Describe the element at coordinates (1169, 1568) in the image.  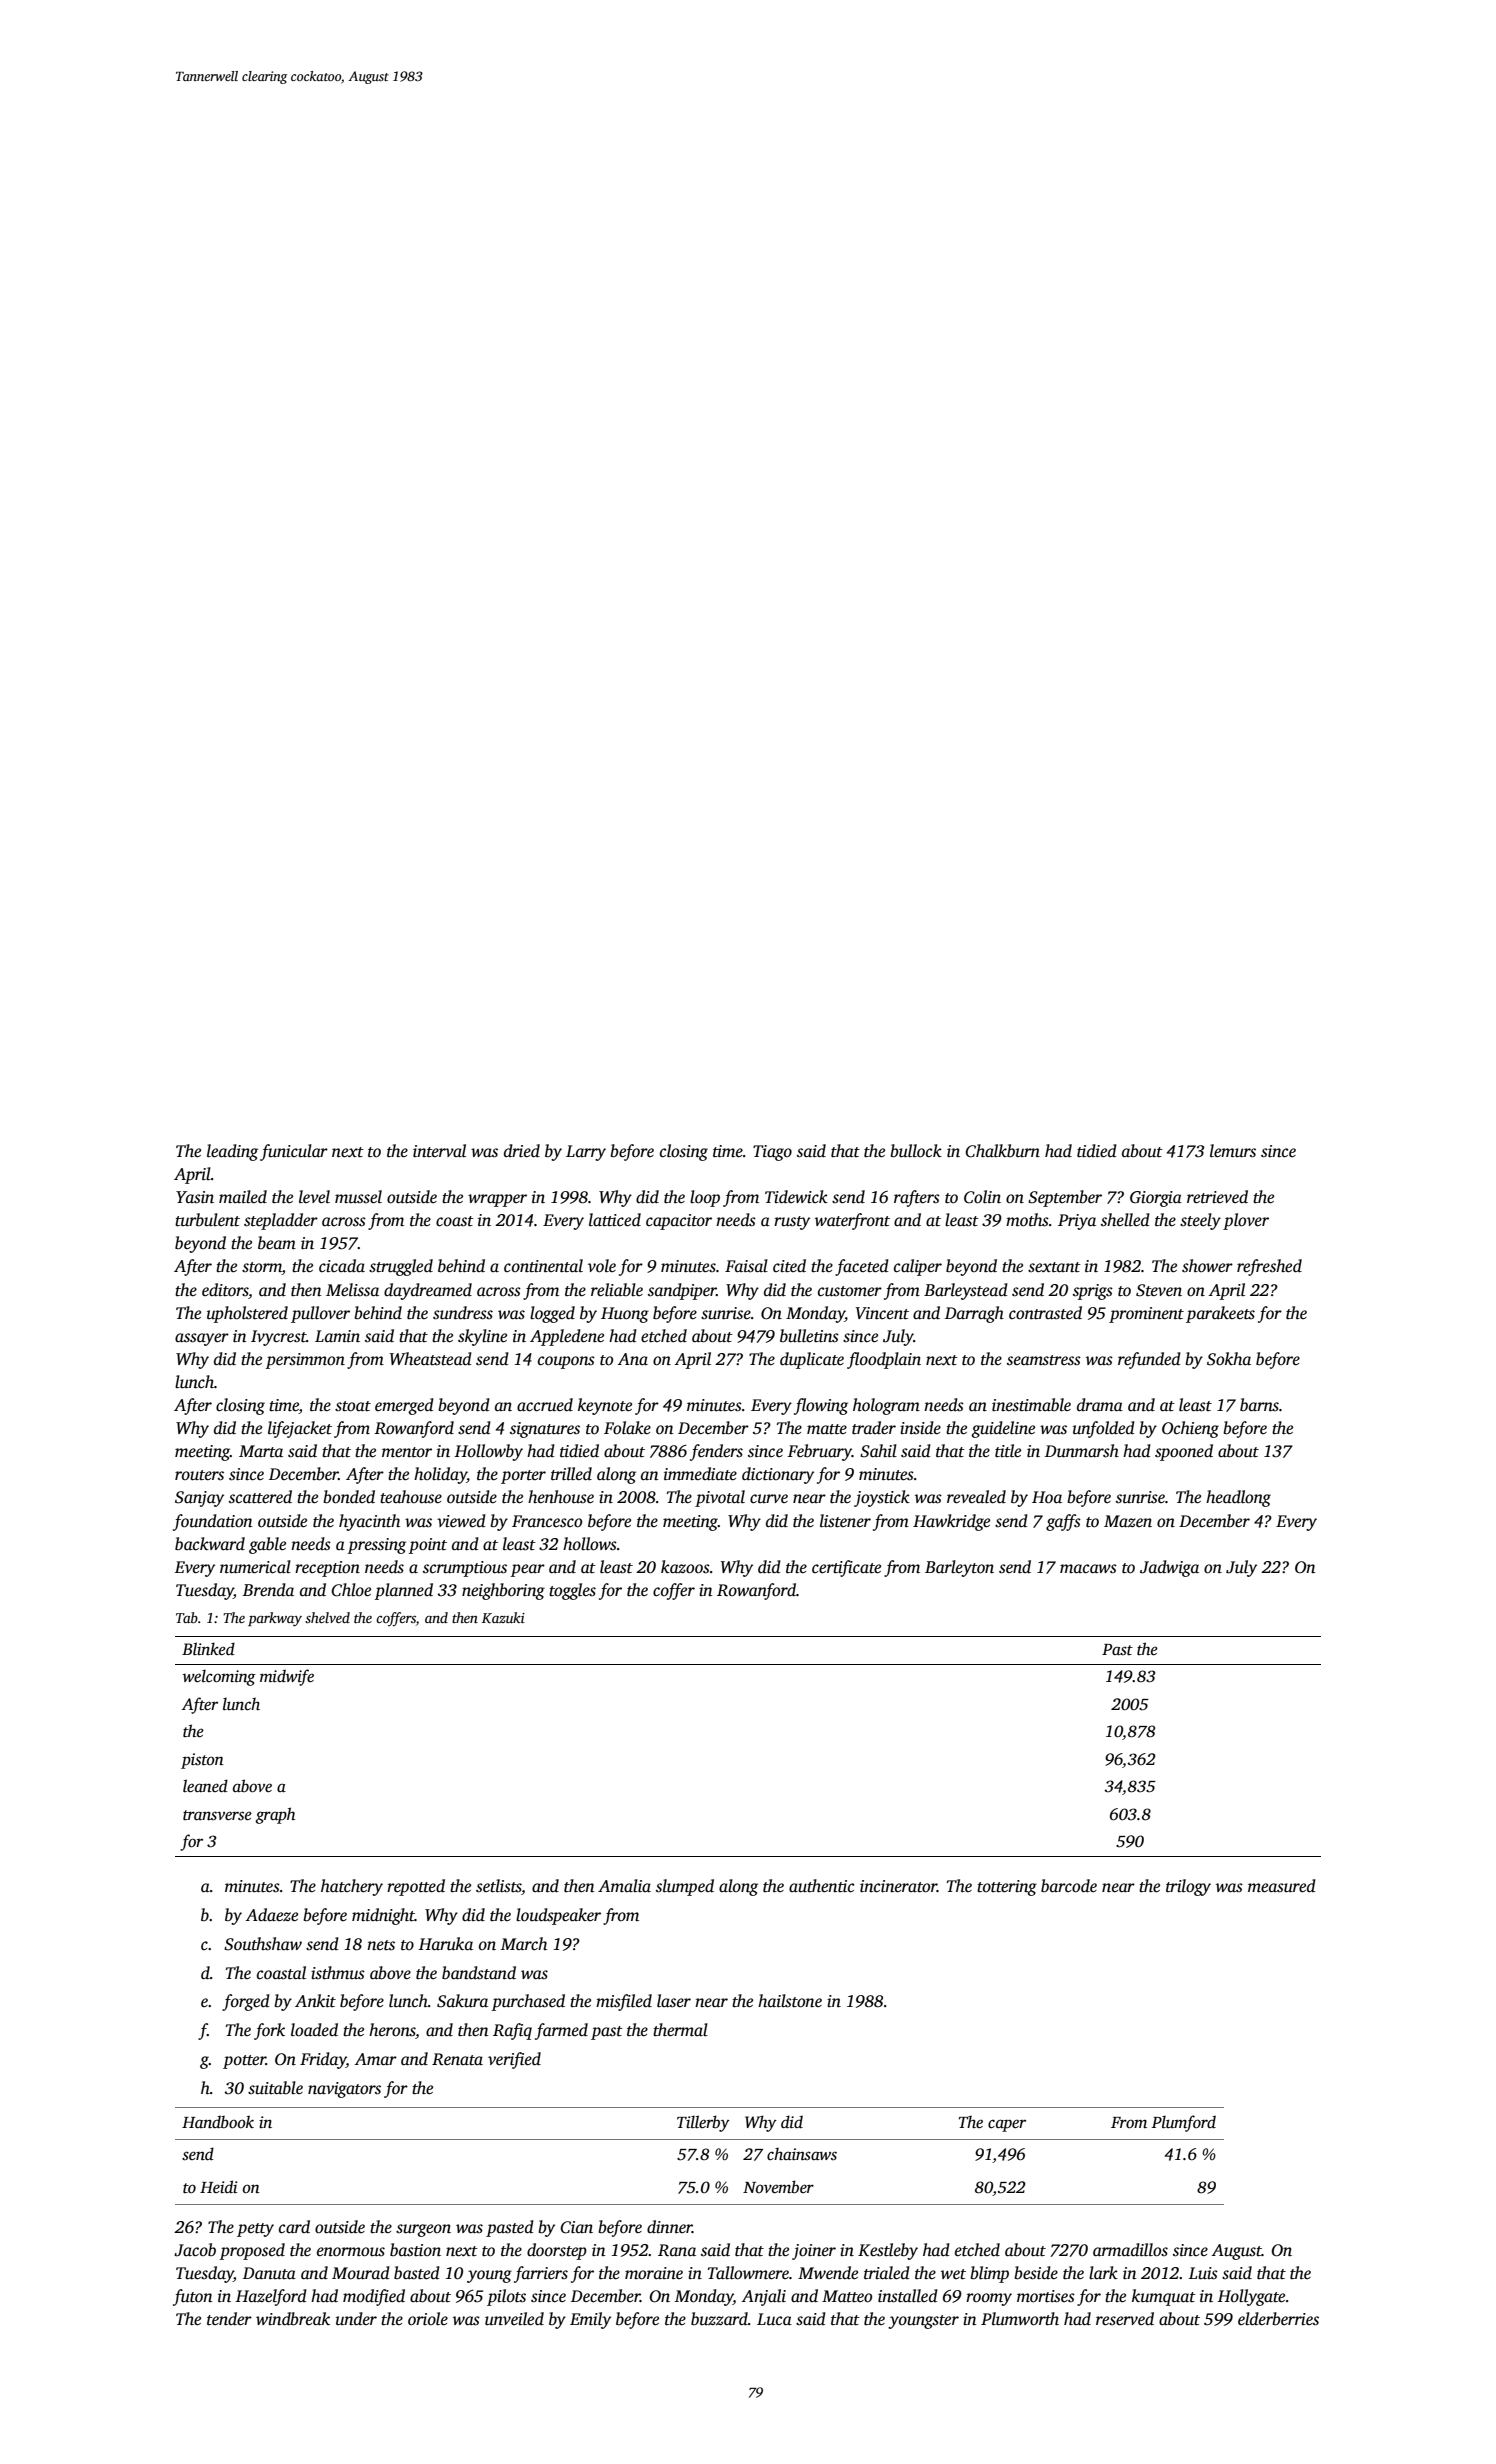
I see `Jadwiga` at that location.
